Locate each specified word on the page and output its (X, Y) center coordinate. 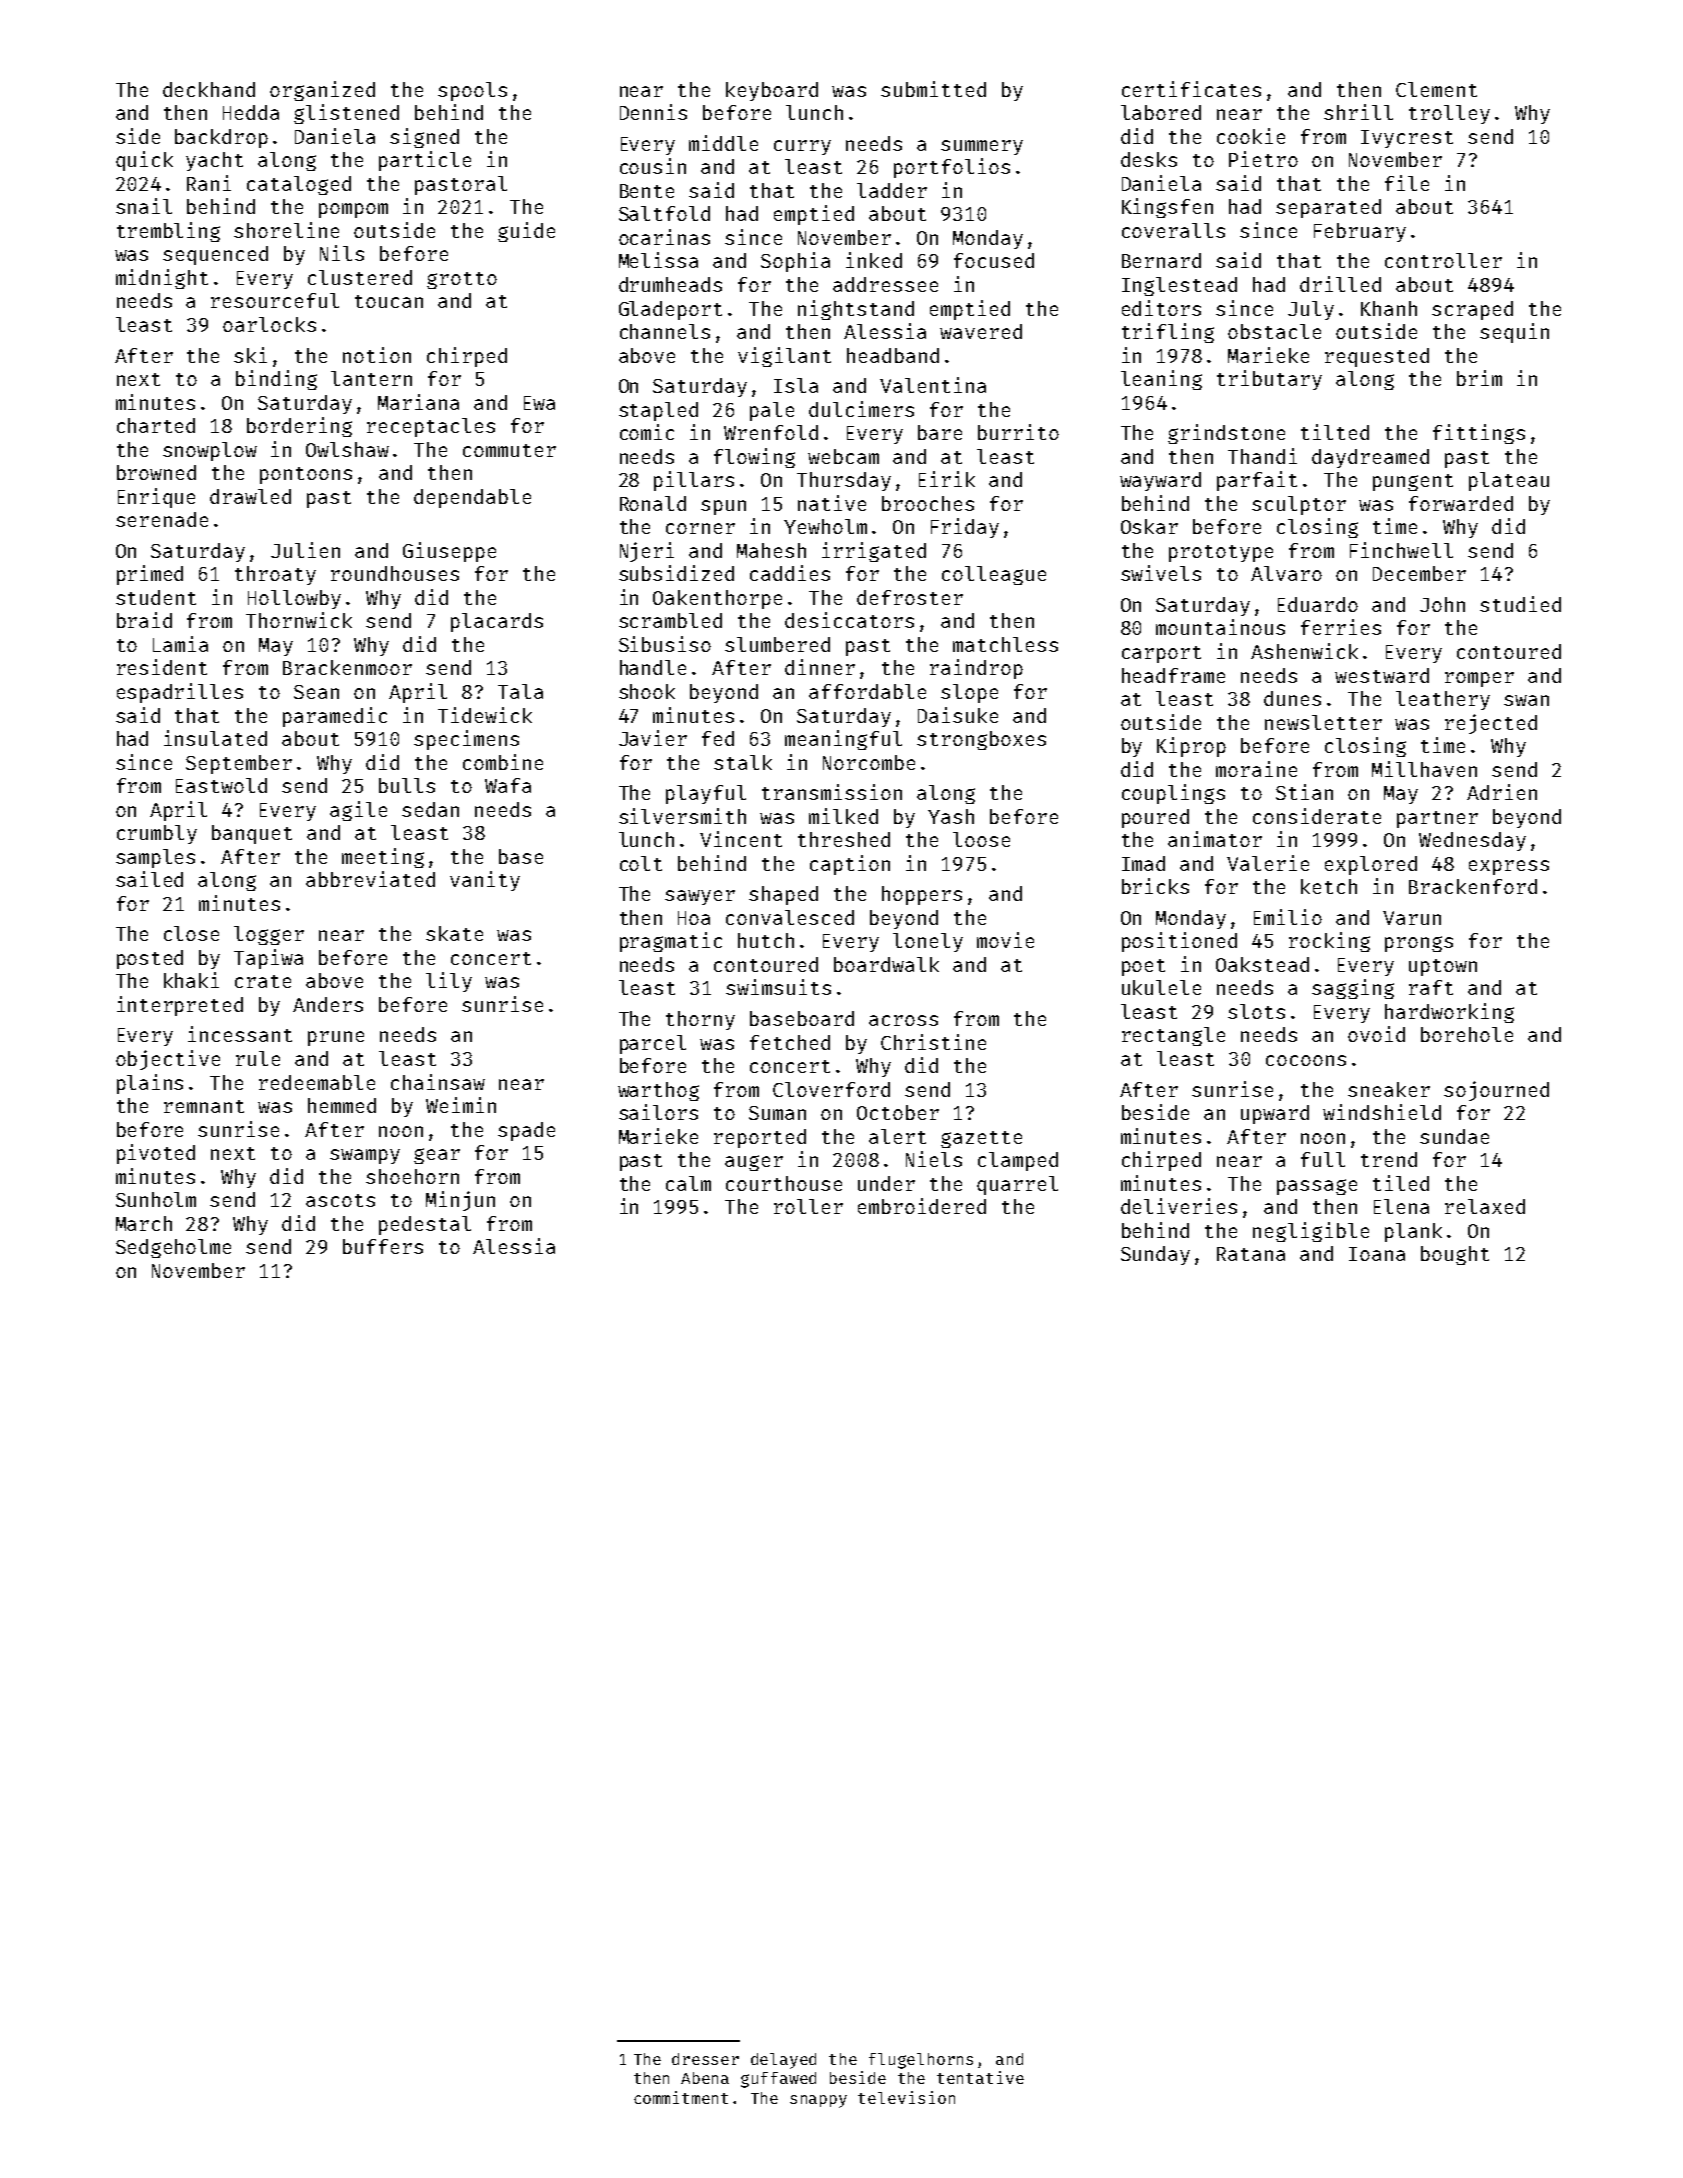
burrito (1018, 432)
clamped (1018, 1161)
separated (1328, 208)
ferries (1341, 627)
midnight (162, 279)
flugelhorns (921, 2061)
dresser (705, 2059)
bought (1455, 1255)
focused (994, 260)
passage (1317, 1187)
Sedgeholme (173, 1248)
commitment (681, 2097)
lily (449, 982)
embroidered (922, 1206)
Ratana (1251, 1254)
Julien (305, 550)
